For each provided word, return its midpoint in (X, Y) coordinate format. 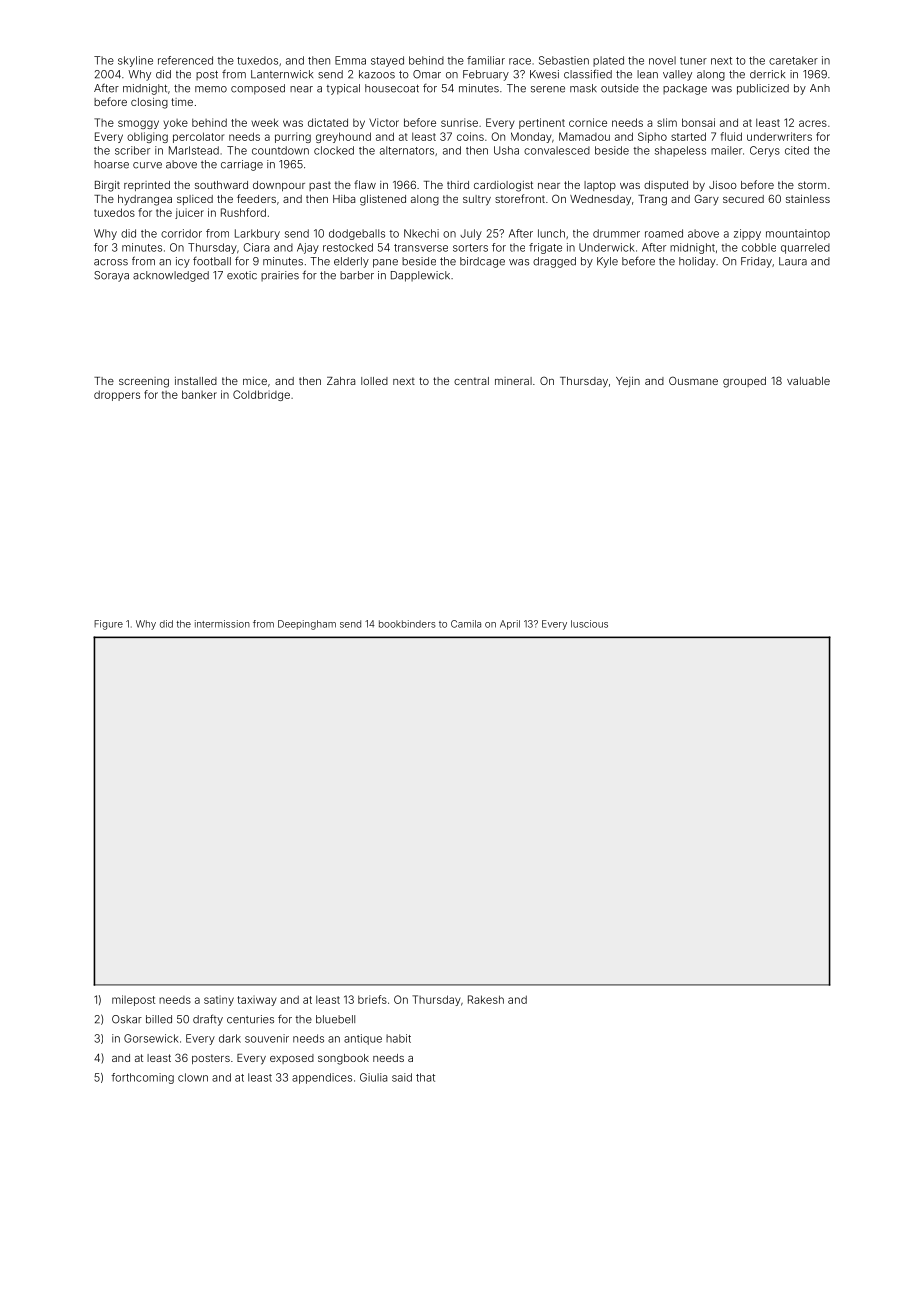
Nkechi (421, 233)
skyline (135, 61)
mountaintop (798, 234)
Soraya (111, 276)
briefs (372, 999)
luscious (589, 624)
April (510, 625)
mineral (513, 381)
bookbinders (407, 624)
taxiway (257, 1000)
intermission (222, 624)
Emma (350, 60)
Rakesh (486, 999)
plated (608, 61)
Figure (108, 625)
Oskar (127, 1019)
